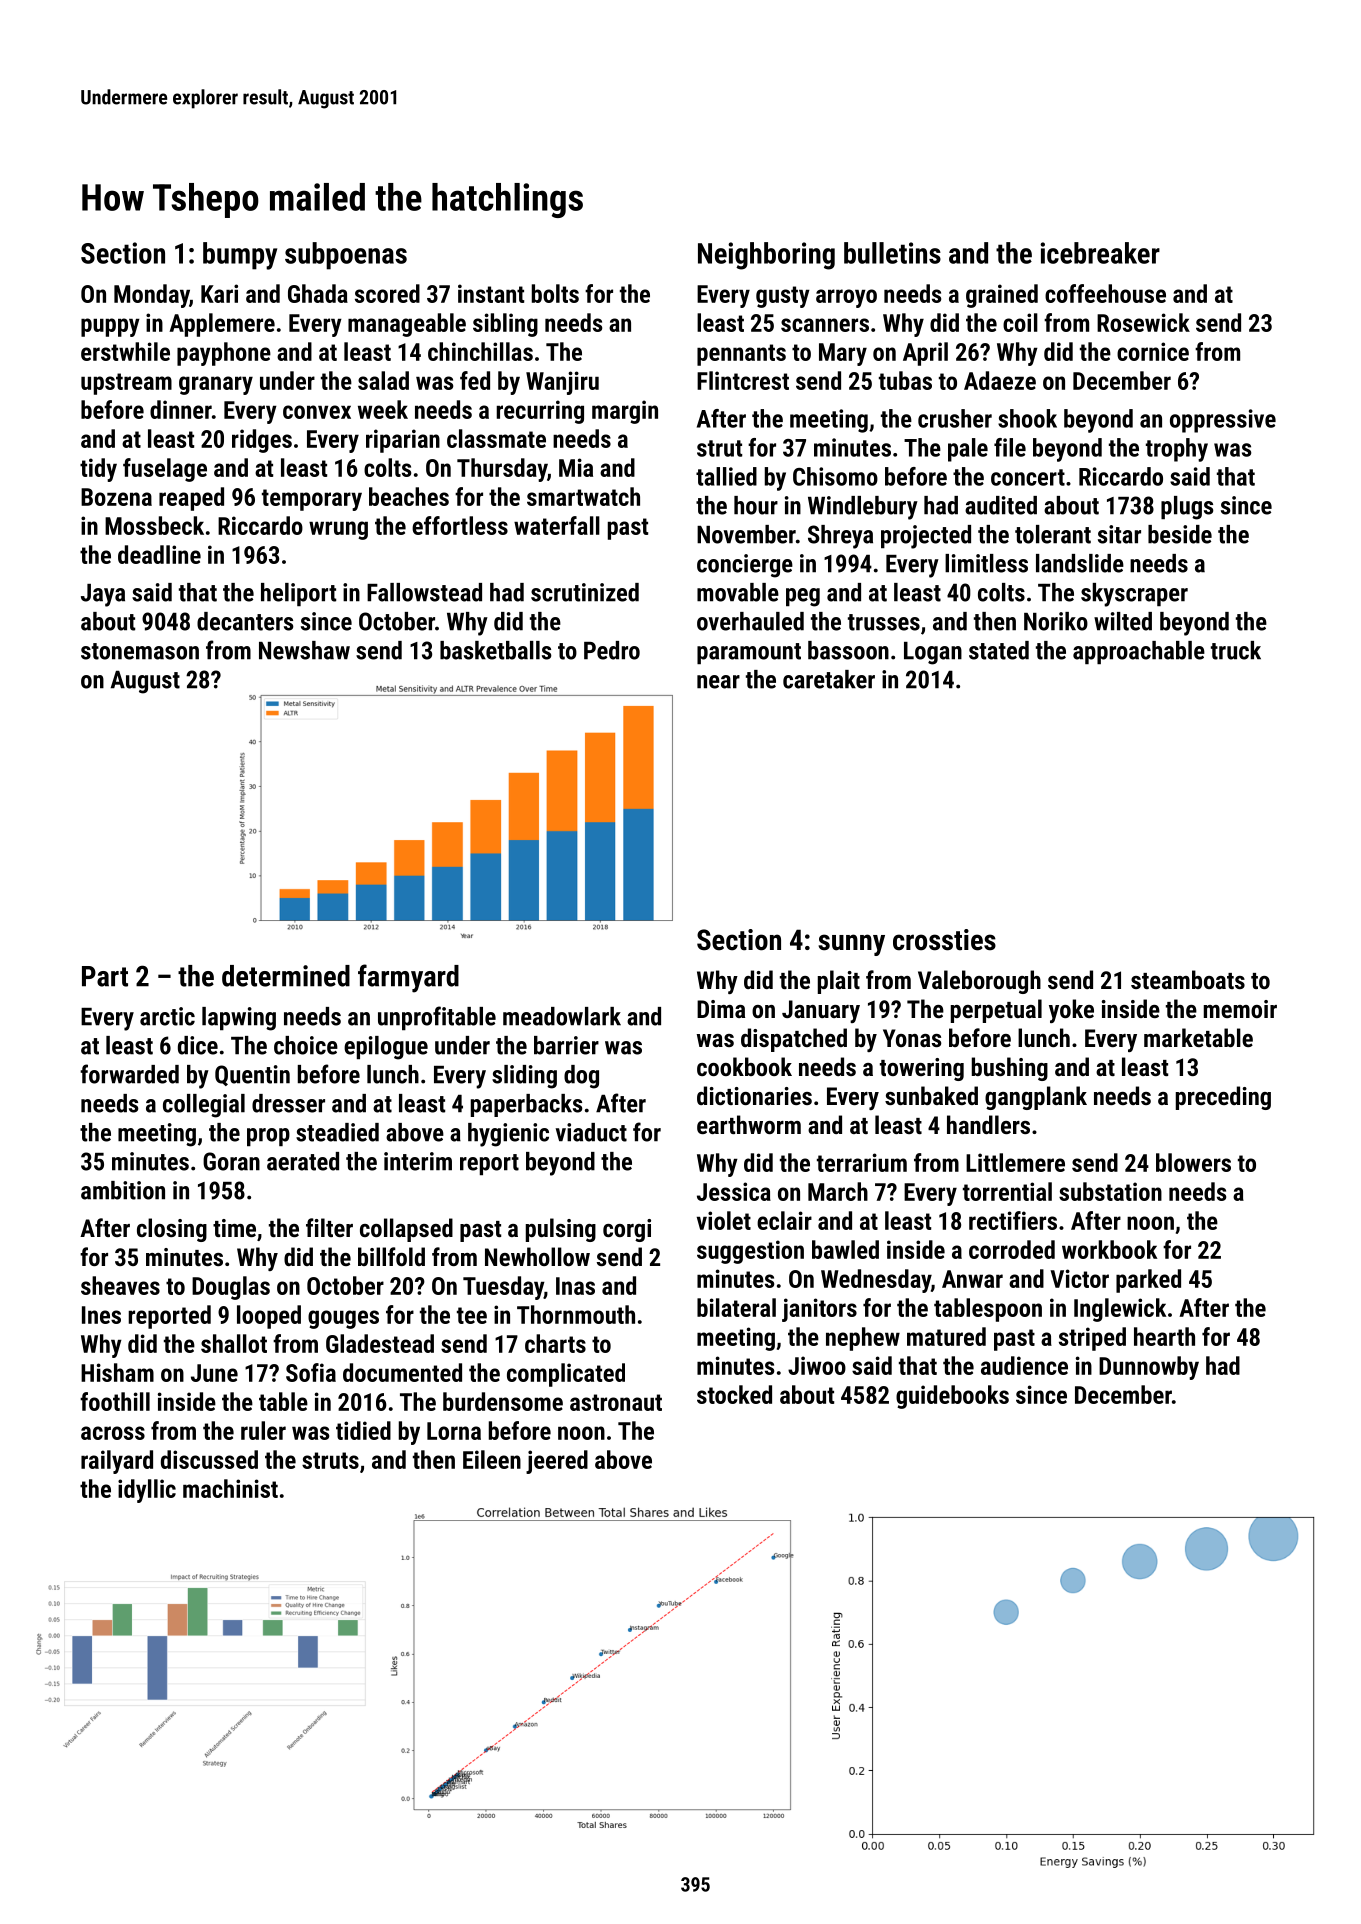 This screenshot has width=1361, height=1924. What do you see at coordinates (562, 1016) in the screenshot?
I see `meadowlark` at bounding box center [562, 1016].
